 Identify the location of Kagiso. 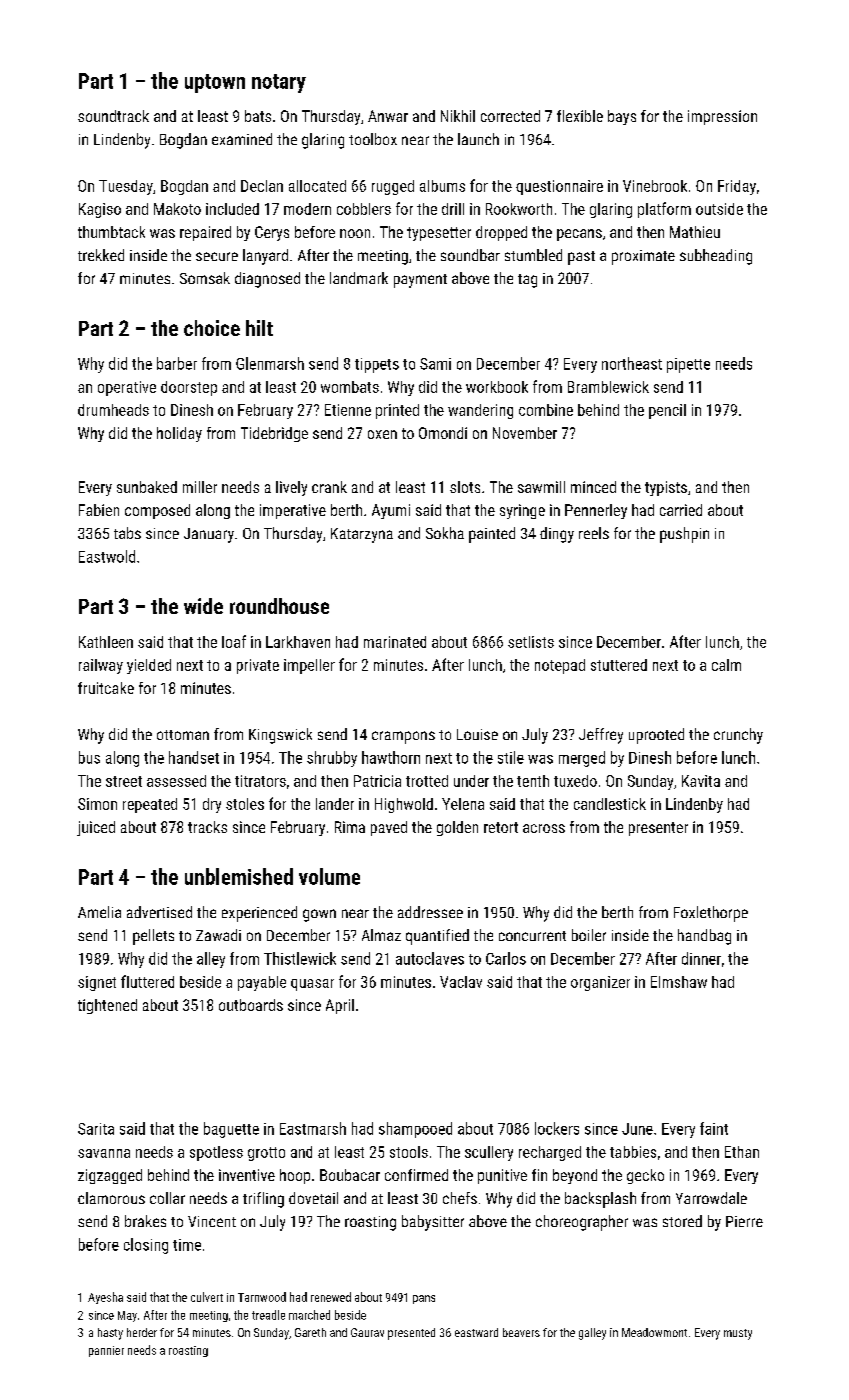
(100, 210).
